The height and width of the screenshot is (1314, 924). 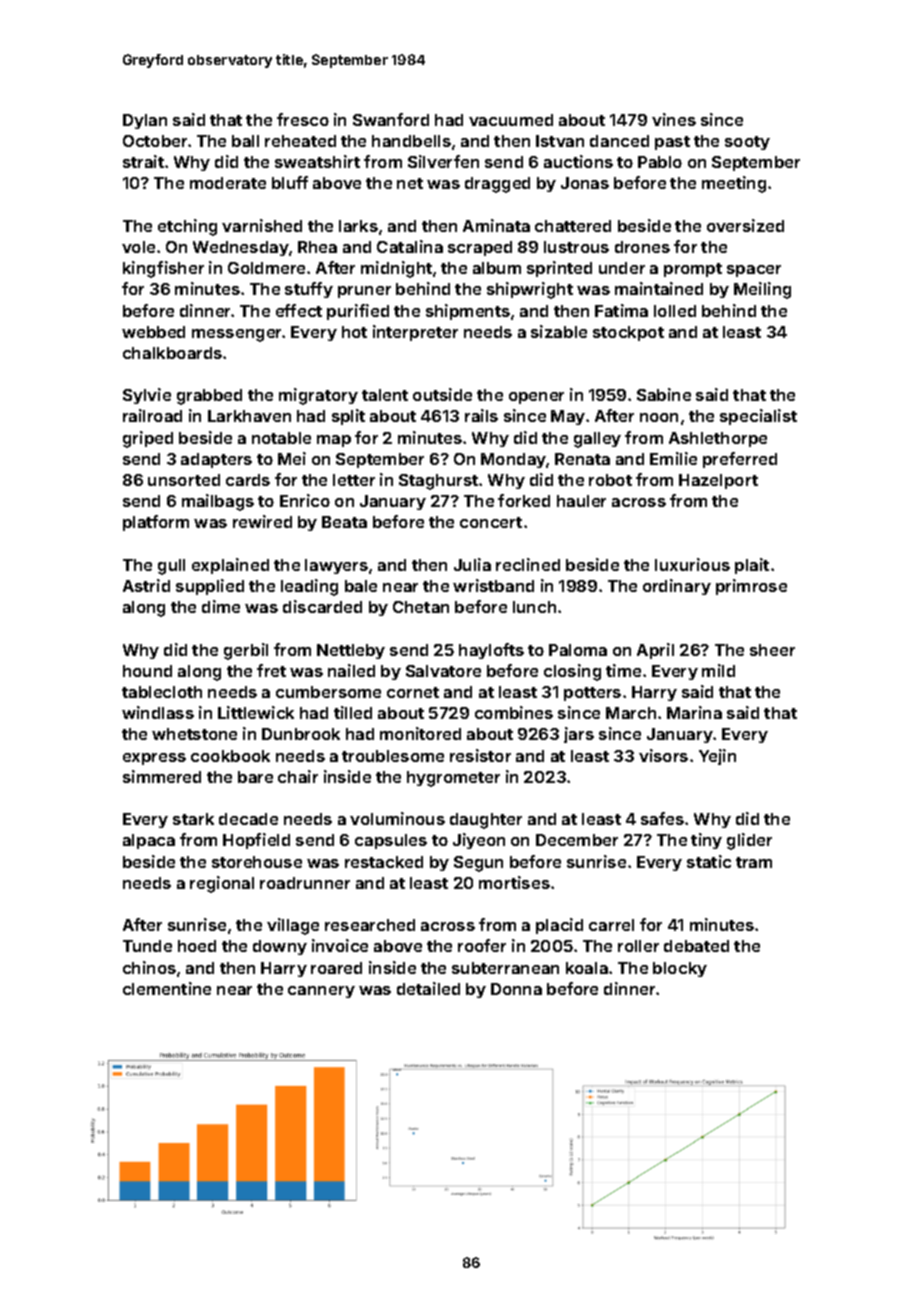 I want to click on cannery, so click(x=321, y=992).
